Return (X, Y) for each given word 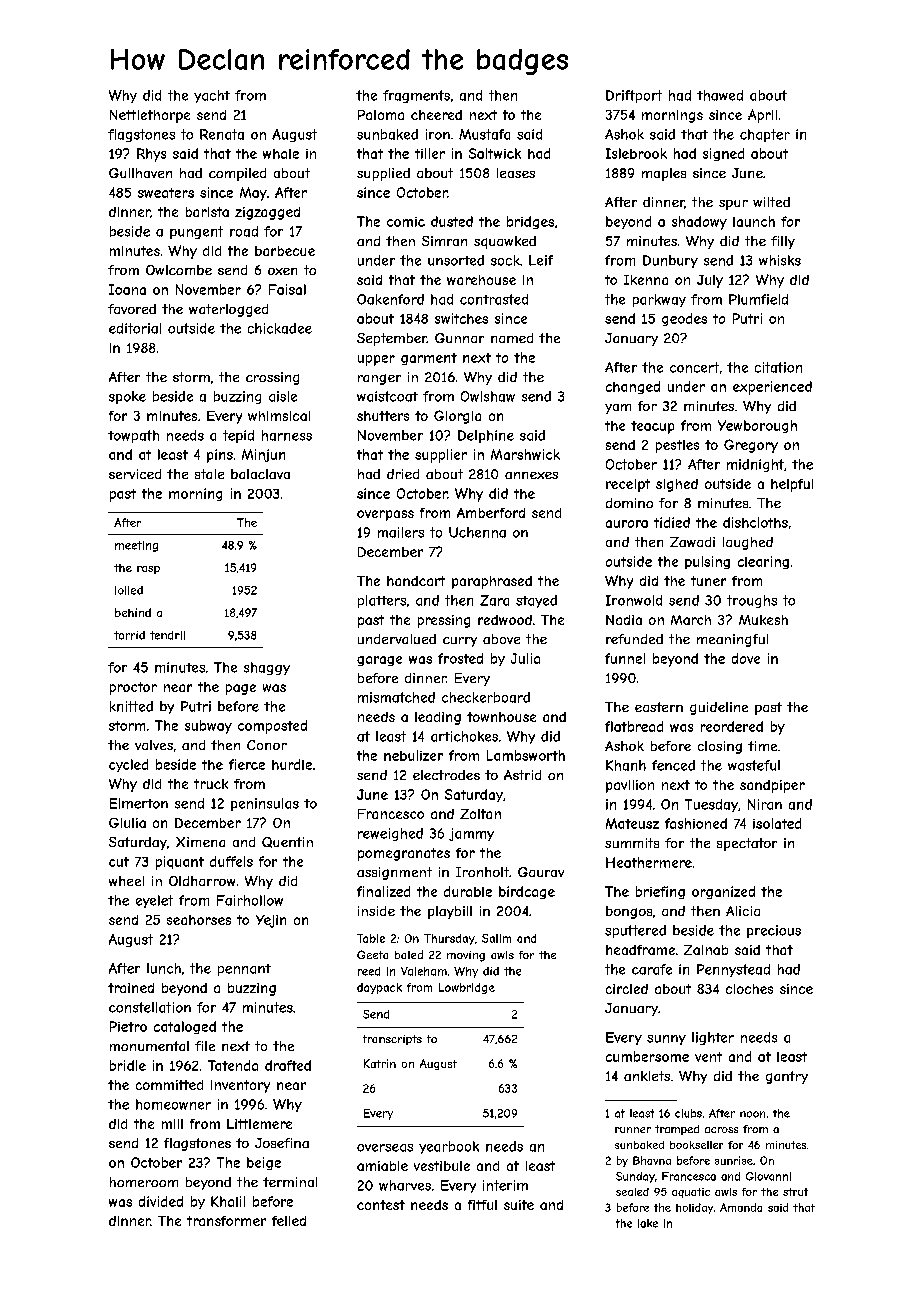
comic (406, 222)
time (762, 746)
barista (207, 212)
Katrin (380, 1063)
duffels (231, 861)
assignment (394, 873)
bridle (128, 1065)
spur (733, 205)
